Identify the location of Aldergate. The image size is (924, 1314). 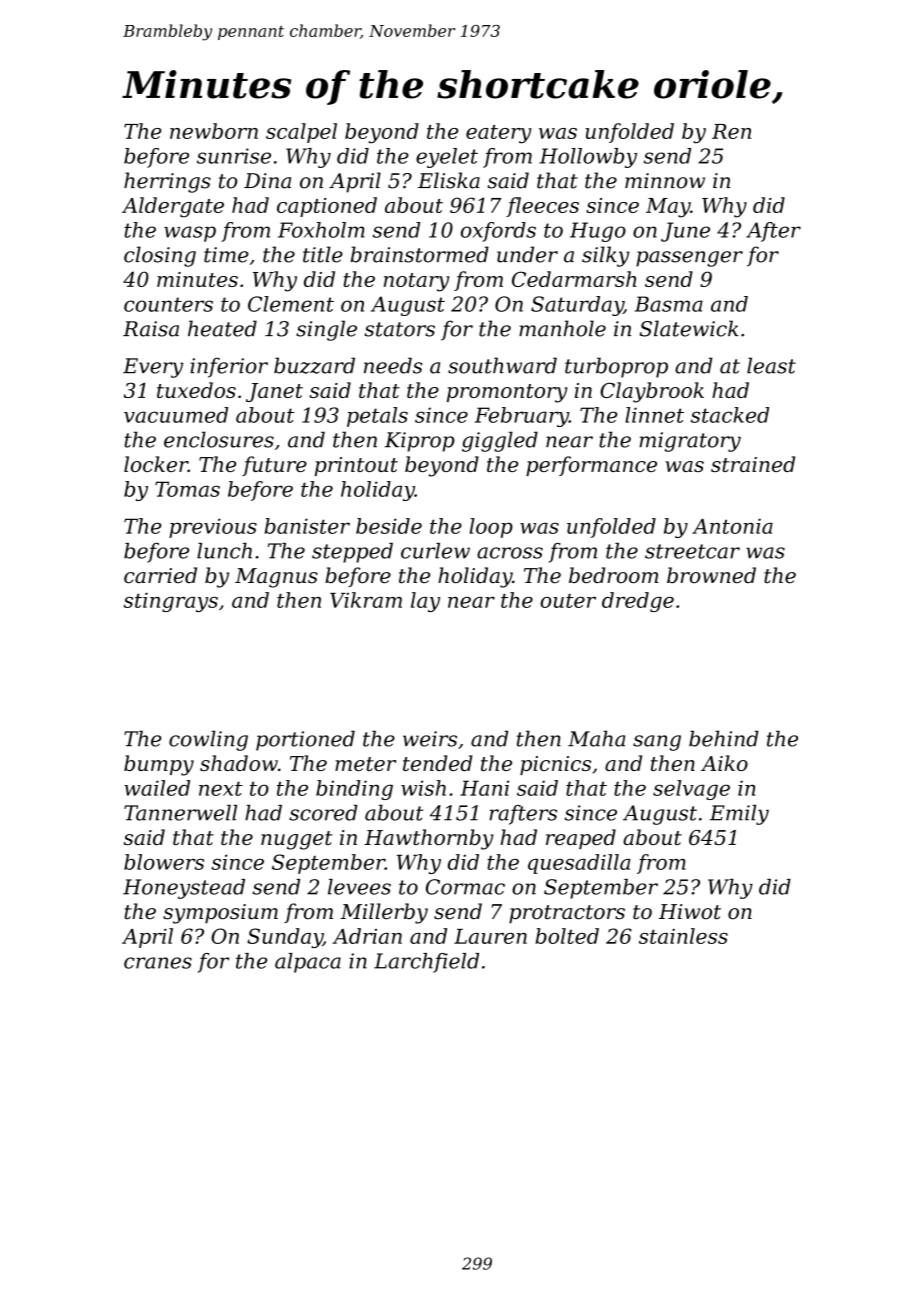
(173, 207).
